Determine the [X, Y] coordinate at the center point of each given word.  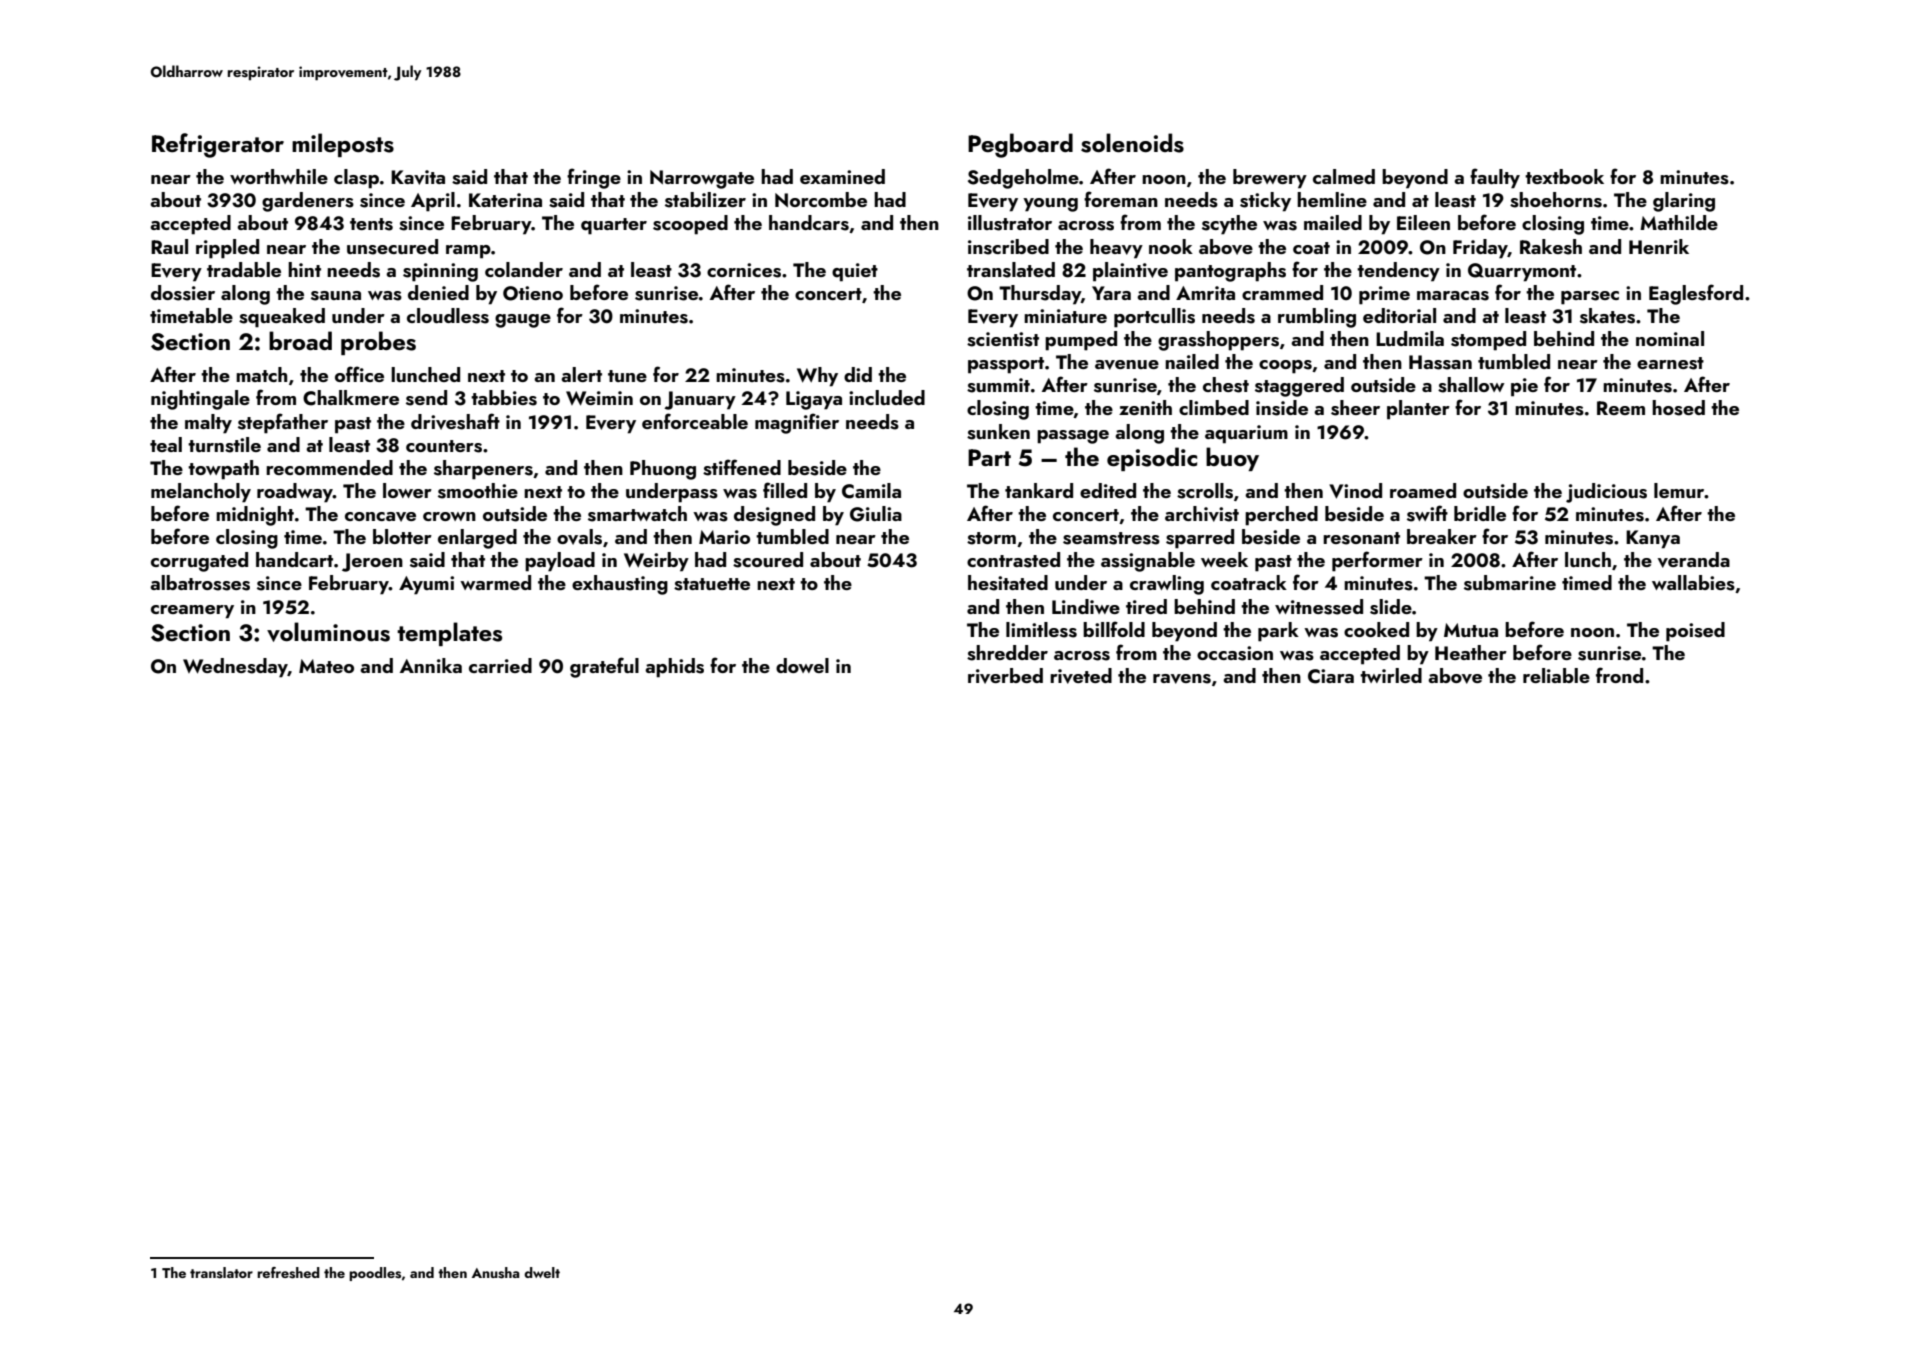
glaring [1684, 202]
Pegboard [1020, 145]
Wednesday [235, 668]
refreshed [288, 1273]
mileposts [343, 145]
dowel [802, 665]
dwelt [542, 1272]
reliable [1556, 675]
